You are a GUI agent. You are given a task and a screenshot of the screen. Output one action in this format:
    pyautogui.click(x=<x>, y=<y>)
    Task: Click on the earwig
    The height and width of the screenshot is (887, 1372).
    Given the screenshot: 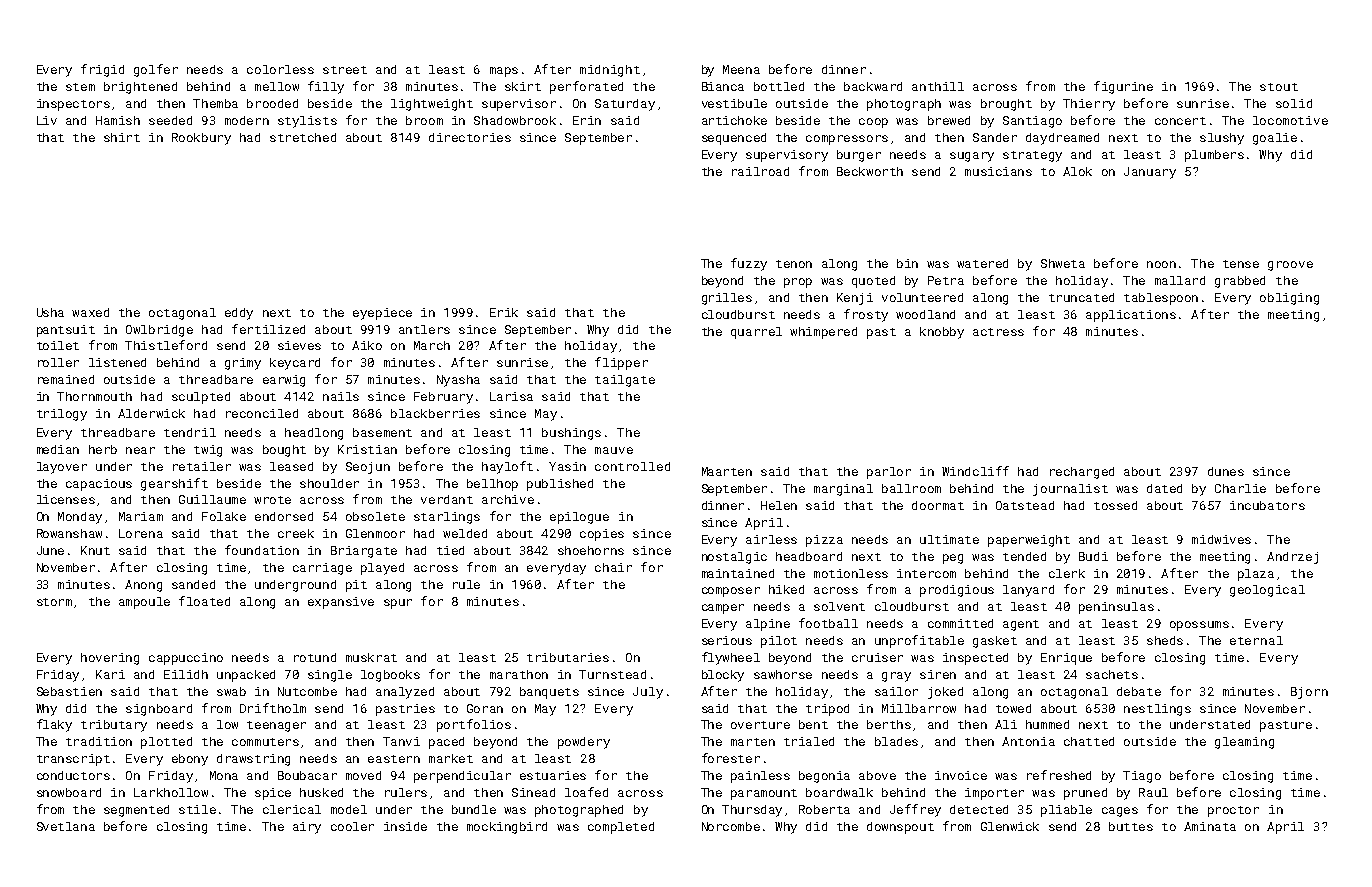 What is the action you would take?
    pyautogui.click(x=284, y=381)
